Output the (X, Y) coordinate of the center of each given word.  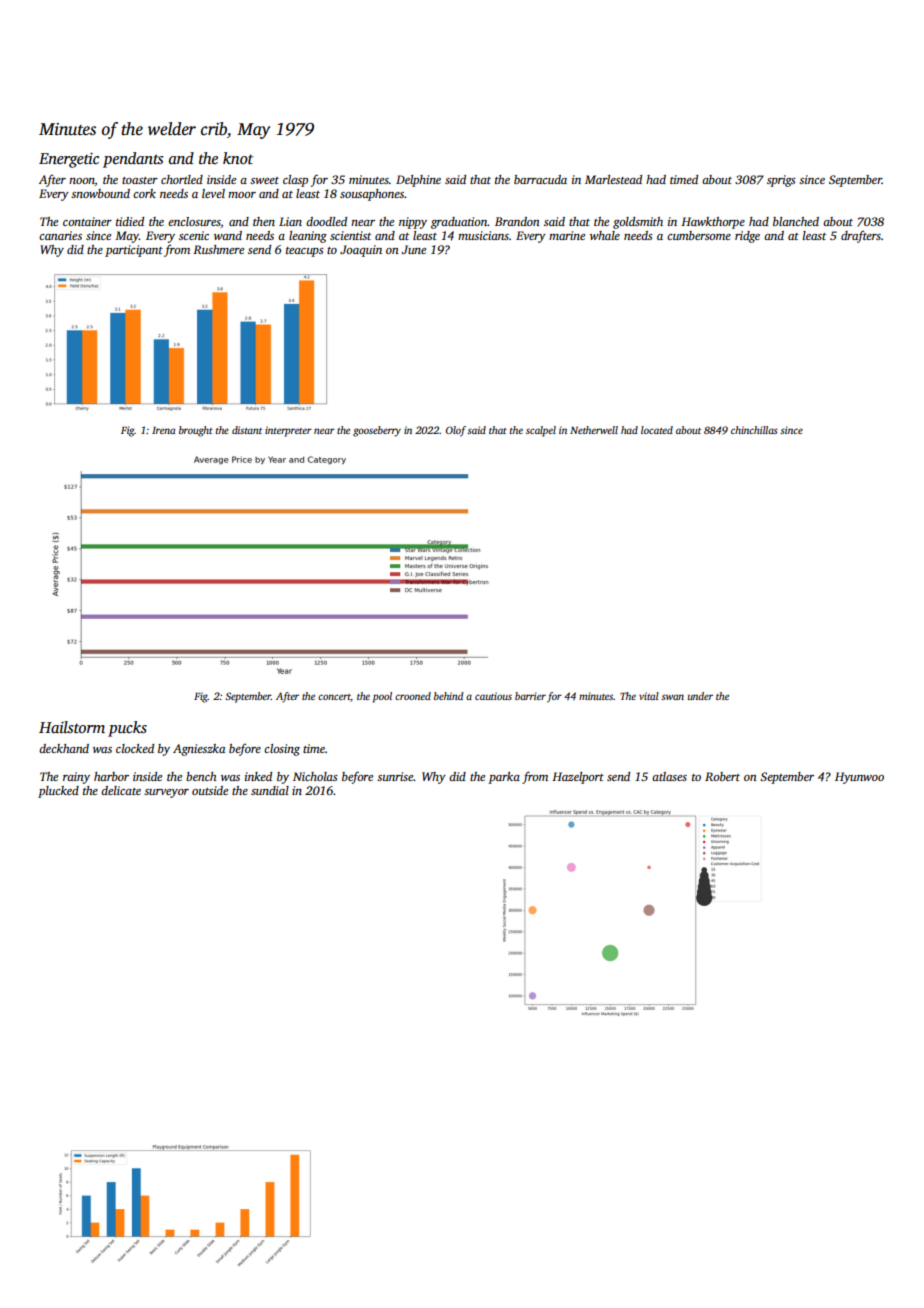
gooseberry (377, 431)
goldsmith (638, 223)
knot (238, 158)
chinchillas (754, 430)
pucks (127, 729)
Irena (163, 430)
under (700, 696)
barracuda (540, 179)
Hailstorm (72, 727)
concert (334, 698)
